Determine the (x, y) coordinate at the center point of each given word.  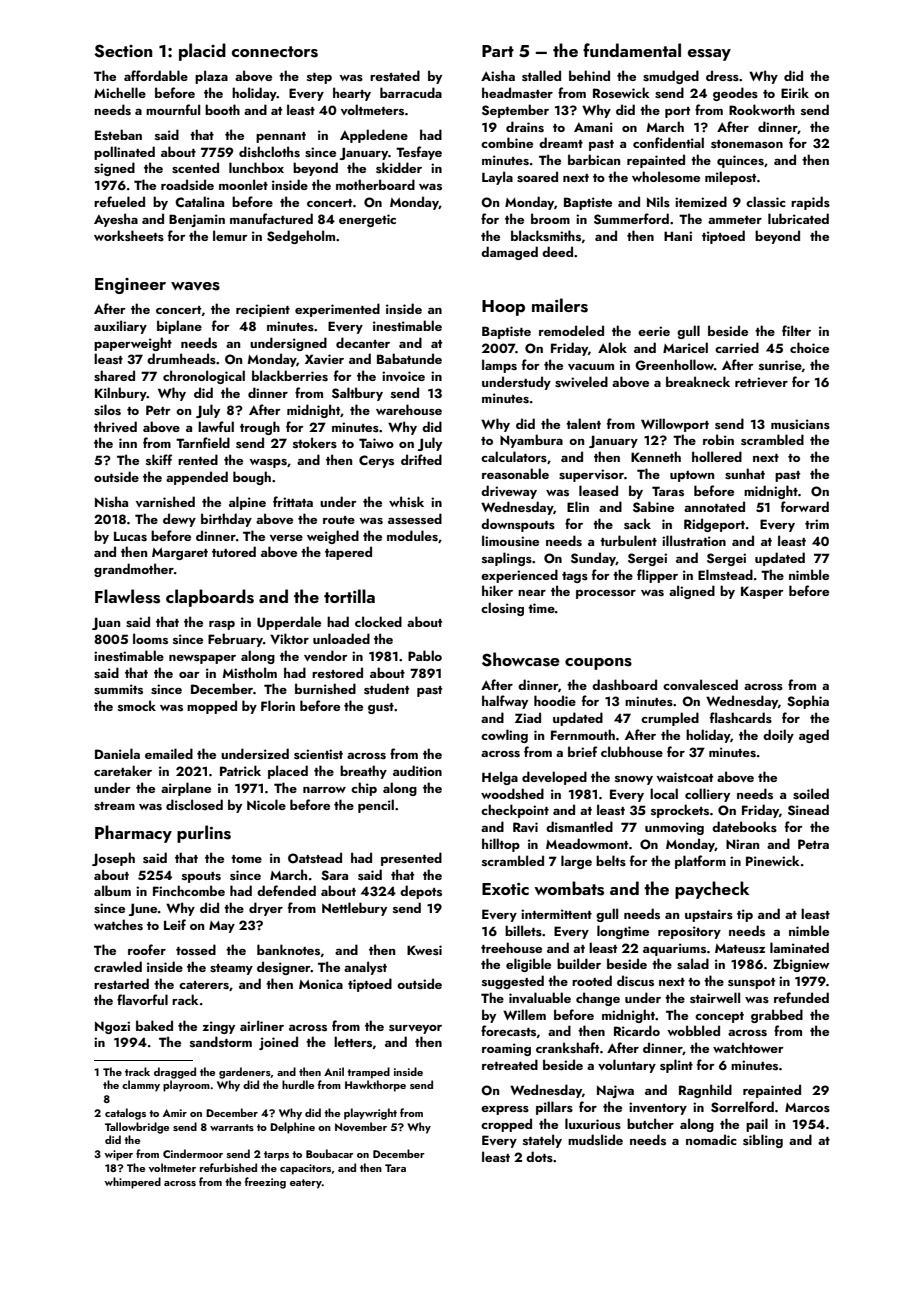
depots (421, 892)
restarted (121, 984)
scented (195, 168)
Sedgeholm (301, 237)
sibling (763, 1141)
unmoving (674, 828)
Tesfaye (419, 153)
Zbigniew (801, 965)
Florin (278, 705)
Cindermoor (193, 1153)
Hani (678, 236)
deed (557, 251)
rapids (810, 203)
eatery (306, 1184)
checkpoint (515, 811)
